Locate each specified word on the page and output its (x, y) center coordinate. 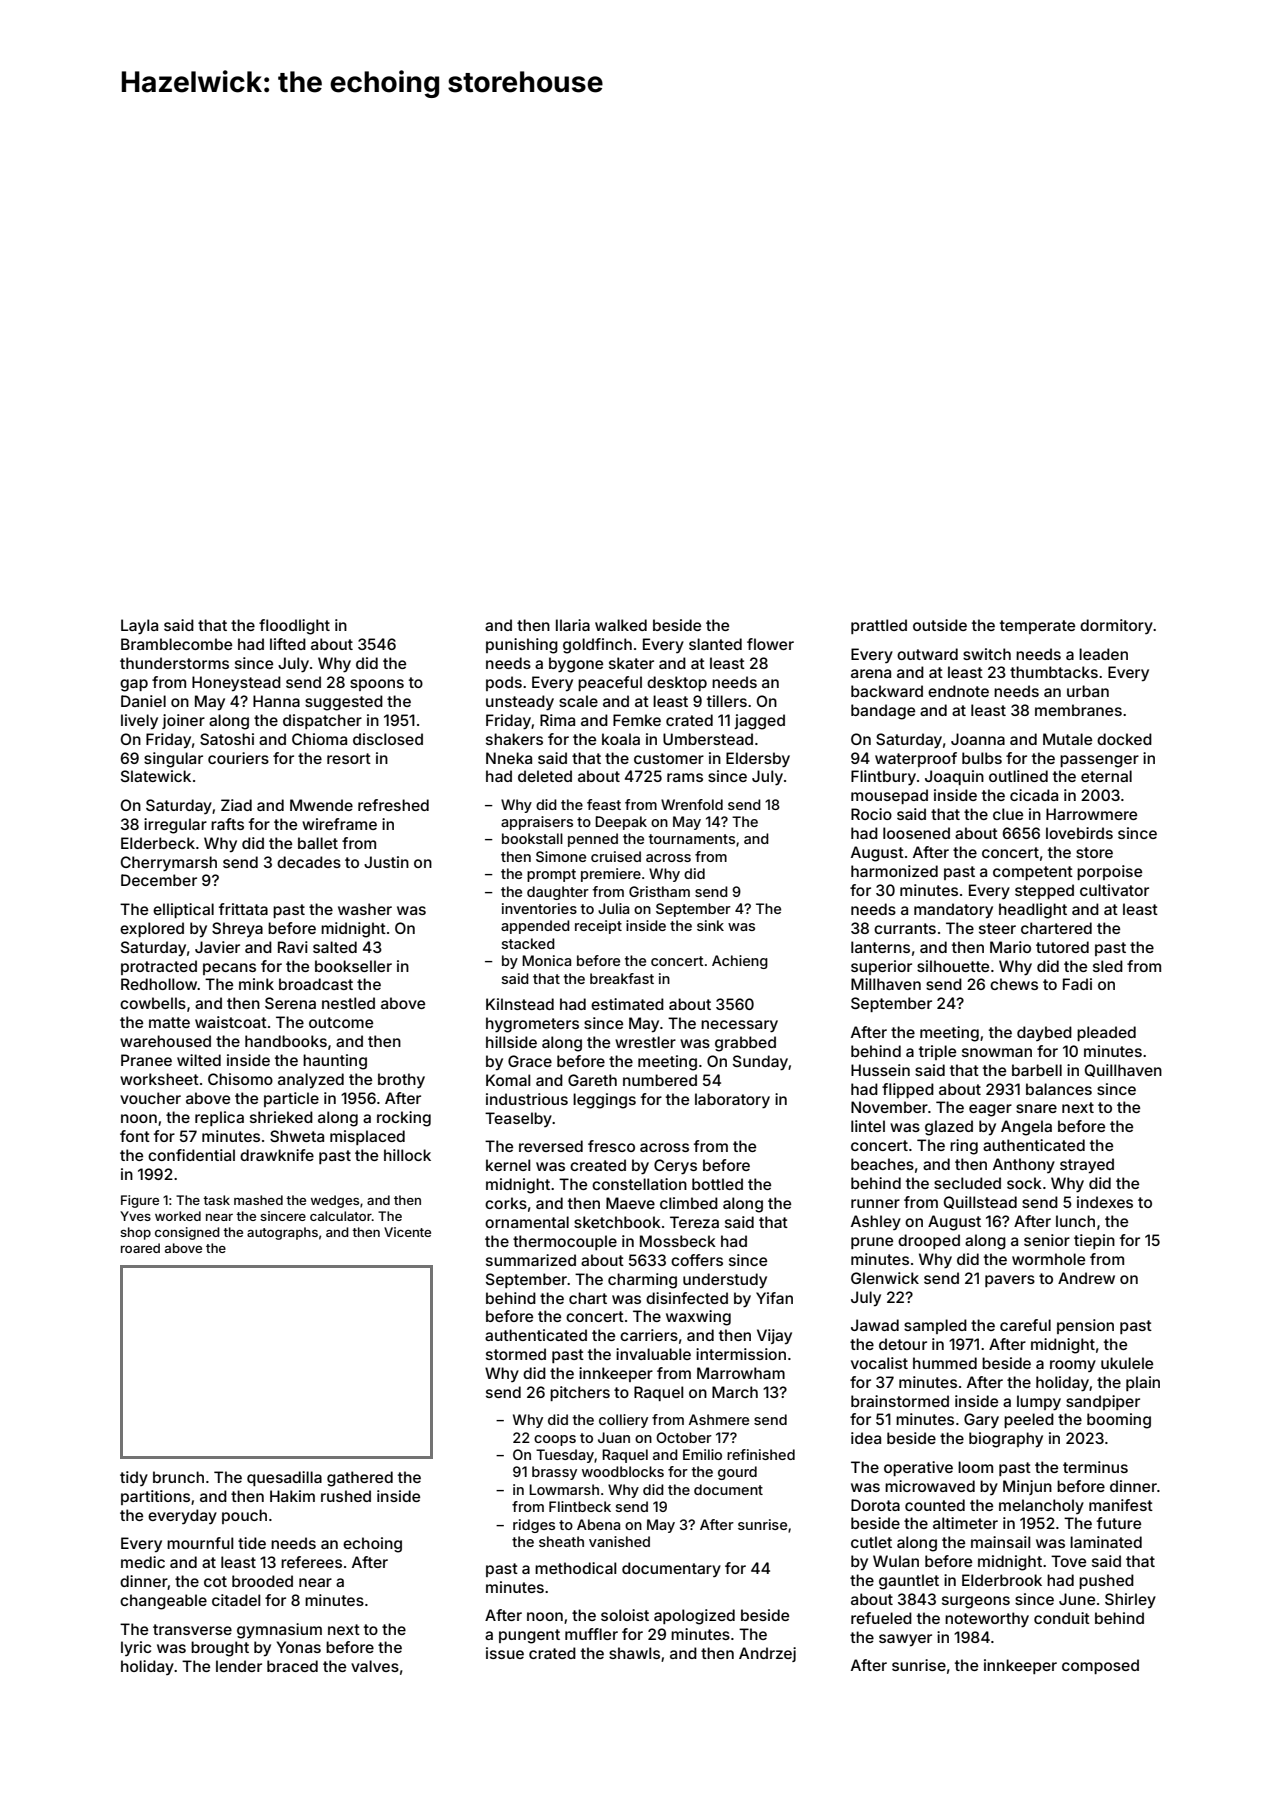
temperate (1037, 627)
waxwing (698, 1318)
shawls (634, 1653)
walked (621, 625)
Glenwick (885, 1278)
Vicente (407, 1232)
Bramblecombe (176, 644)
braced (292, 1666)
